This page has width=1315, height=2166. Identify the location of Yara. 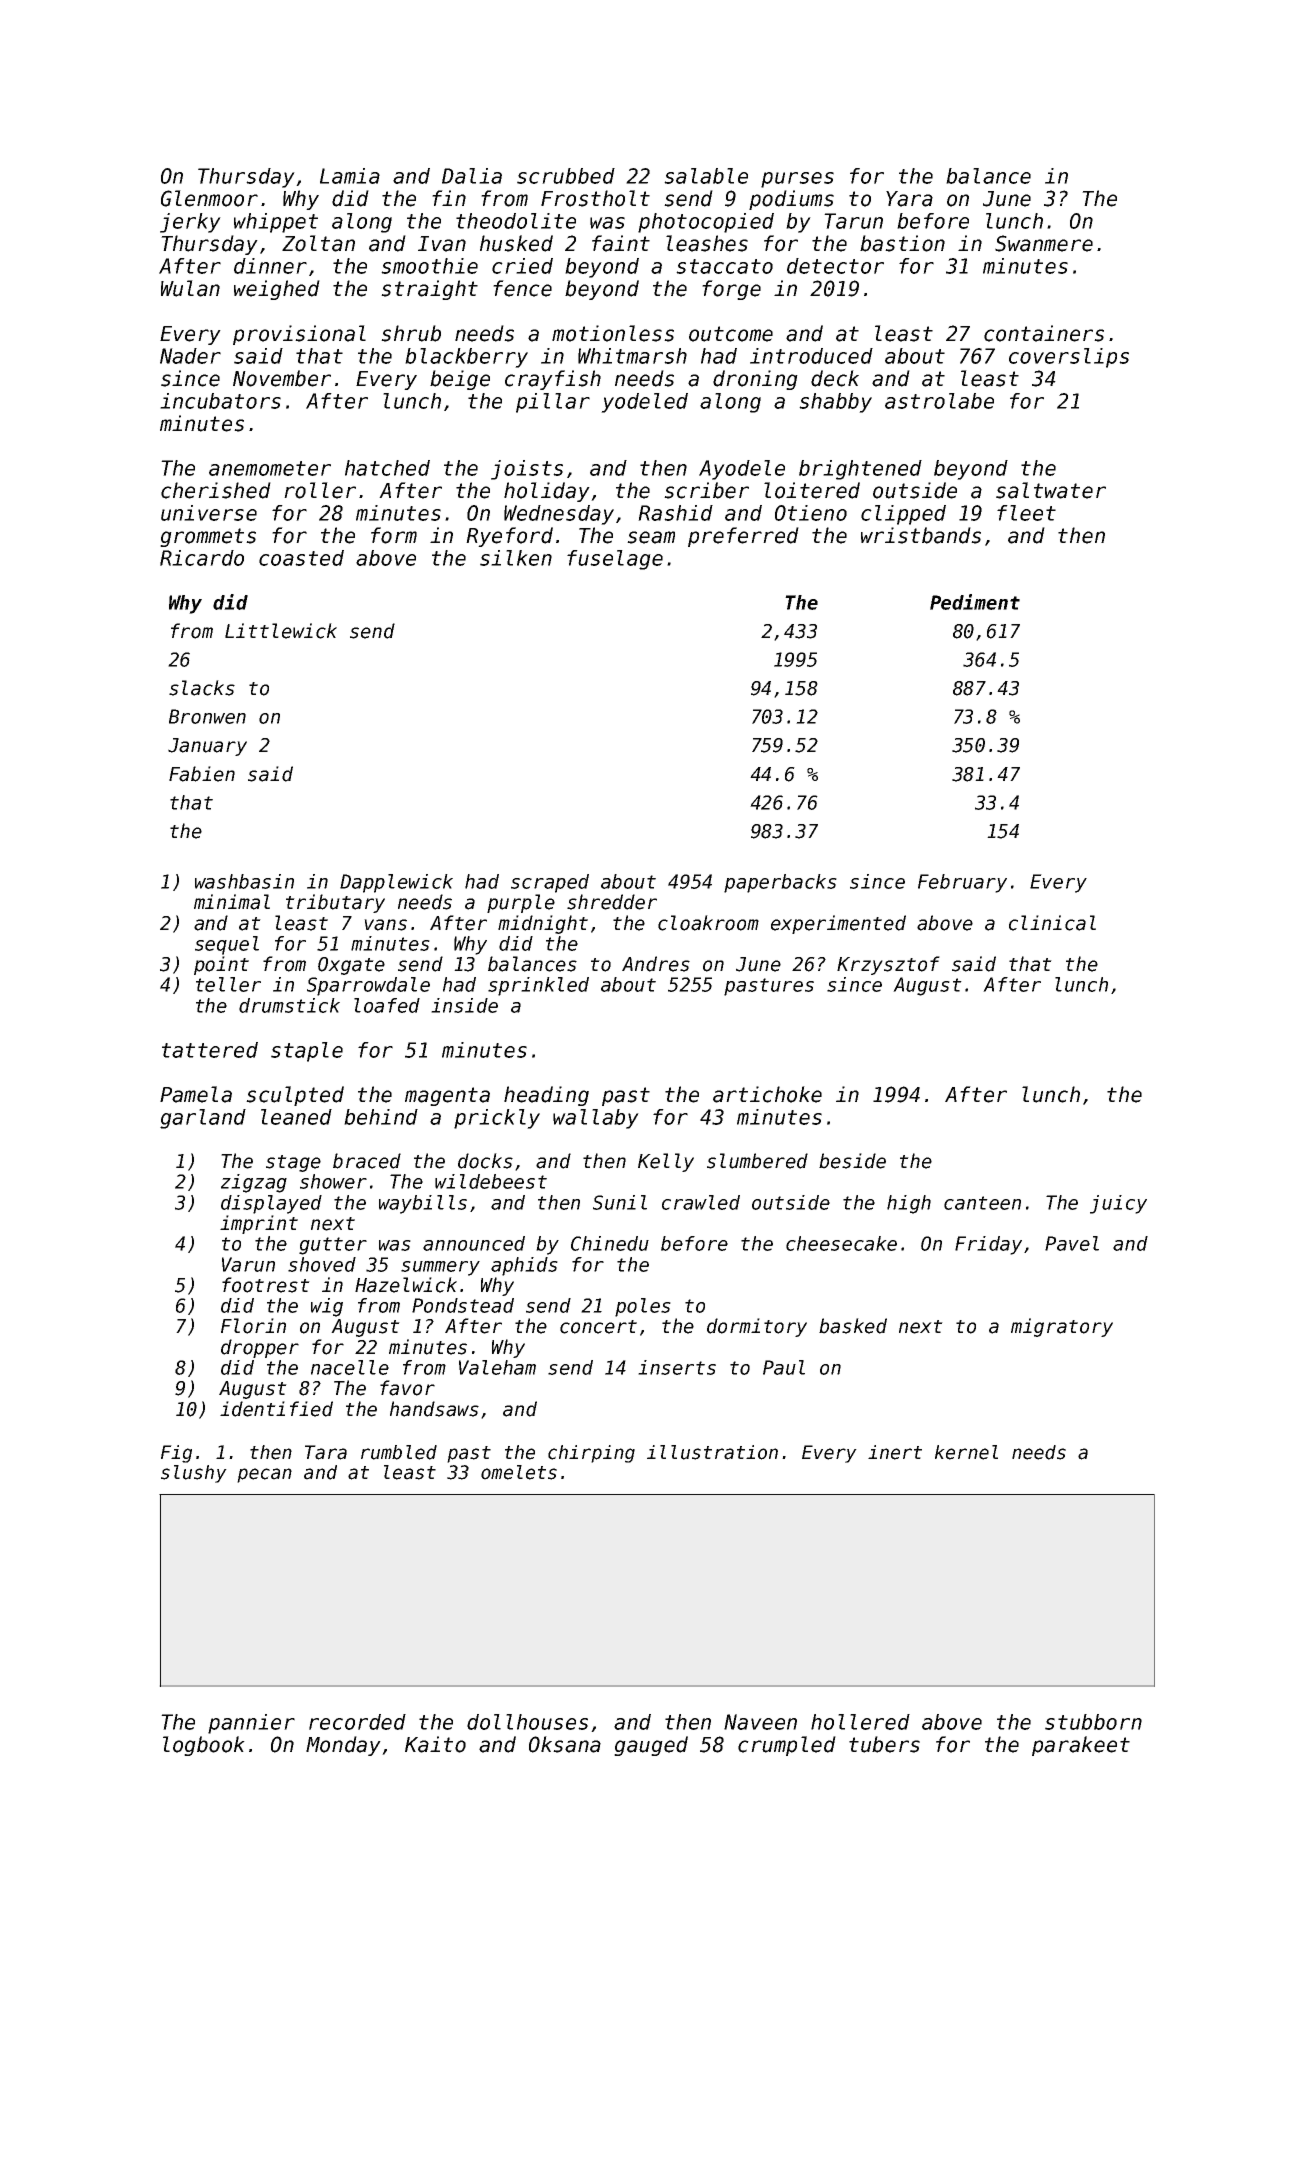
(909, 199).
